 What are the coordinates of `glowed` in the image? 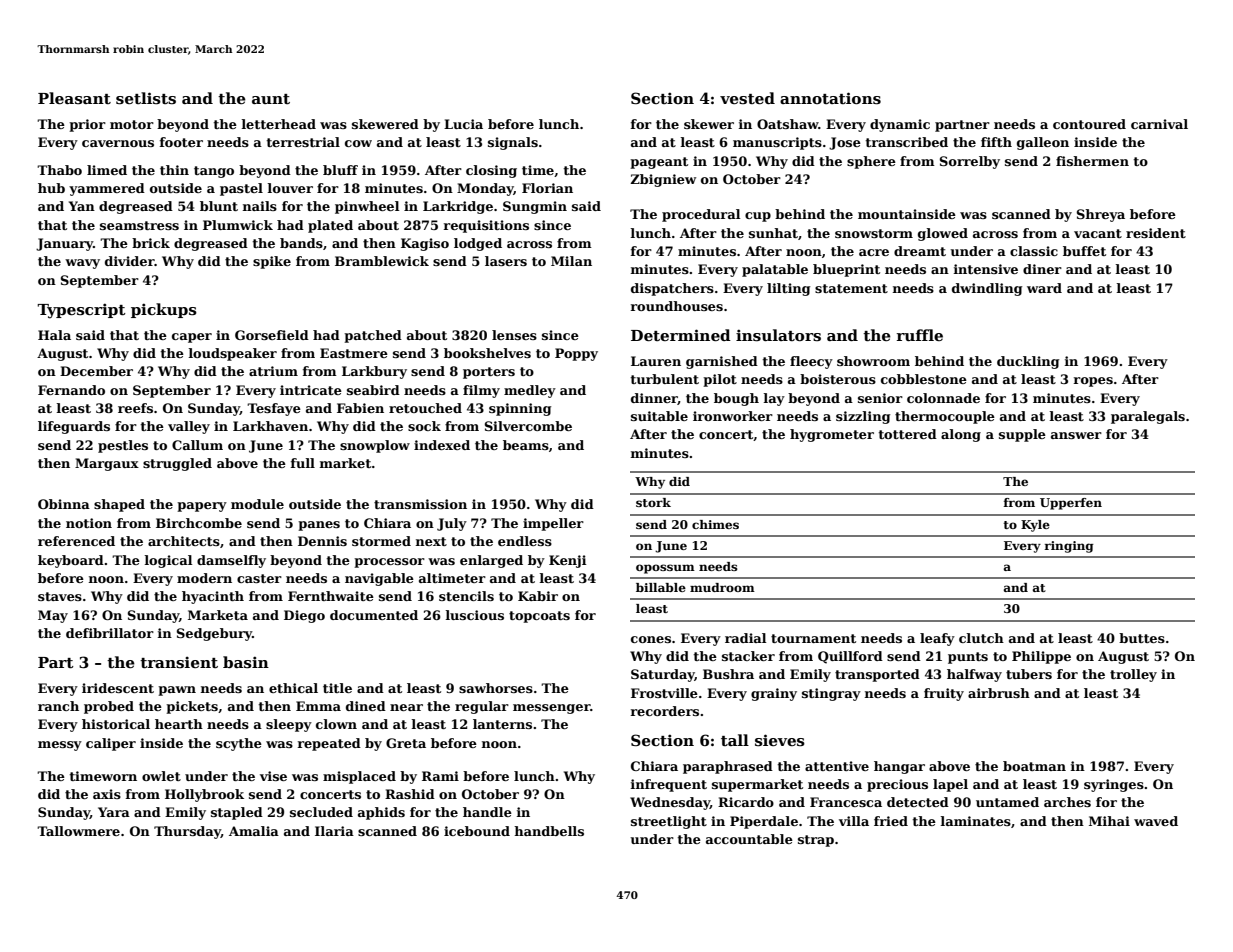 It's located at (943, 234).
